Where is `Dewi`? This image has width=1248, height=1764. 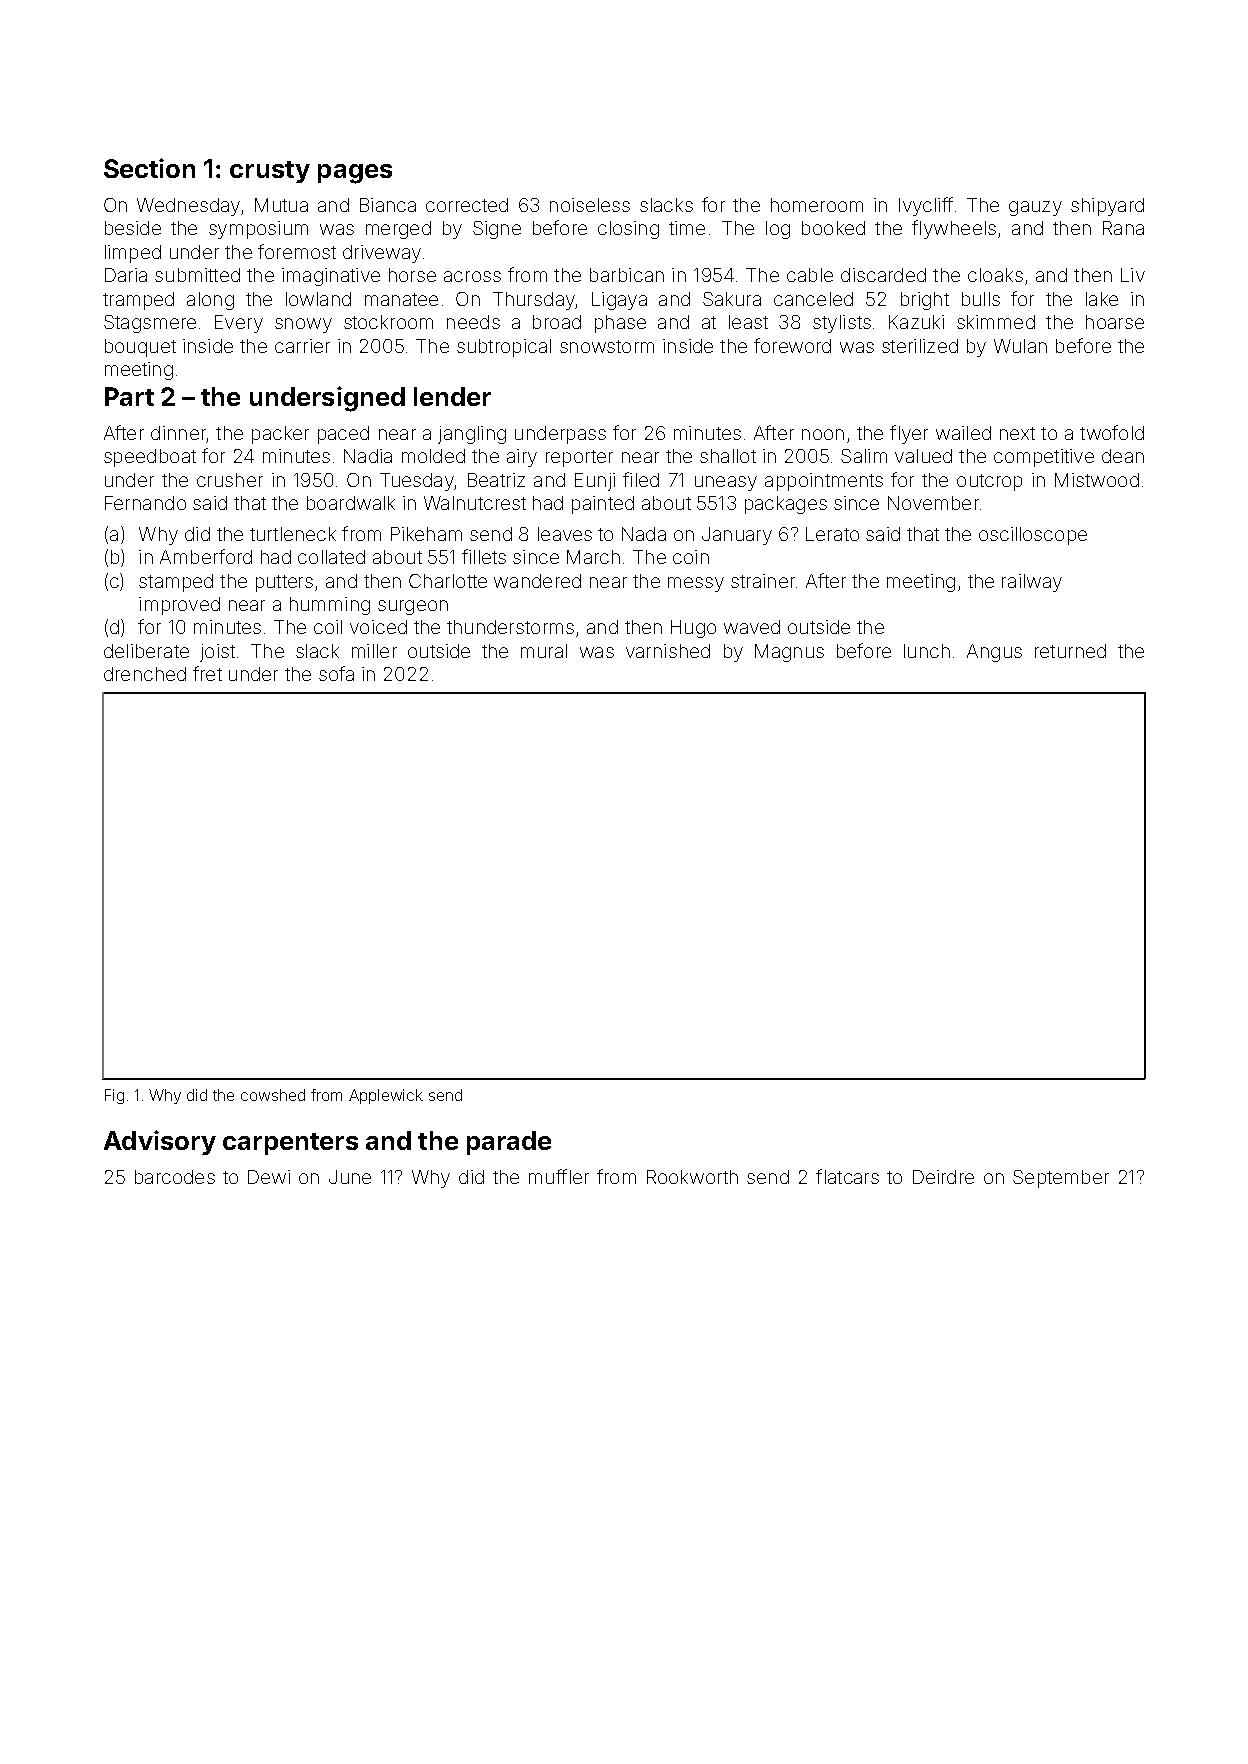 Dewi is located at coordinates (269, 1177).
